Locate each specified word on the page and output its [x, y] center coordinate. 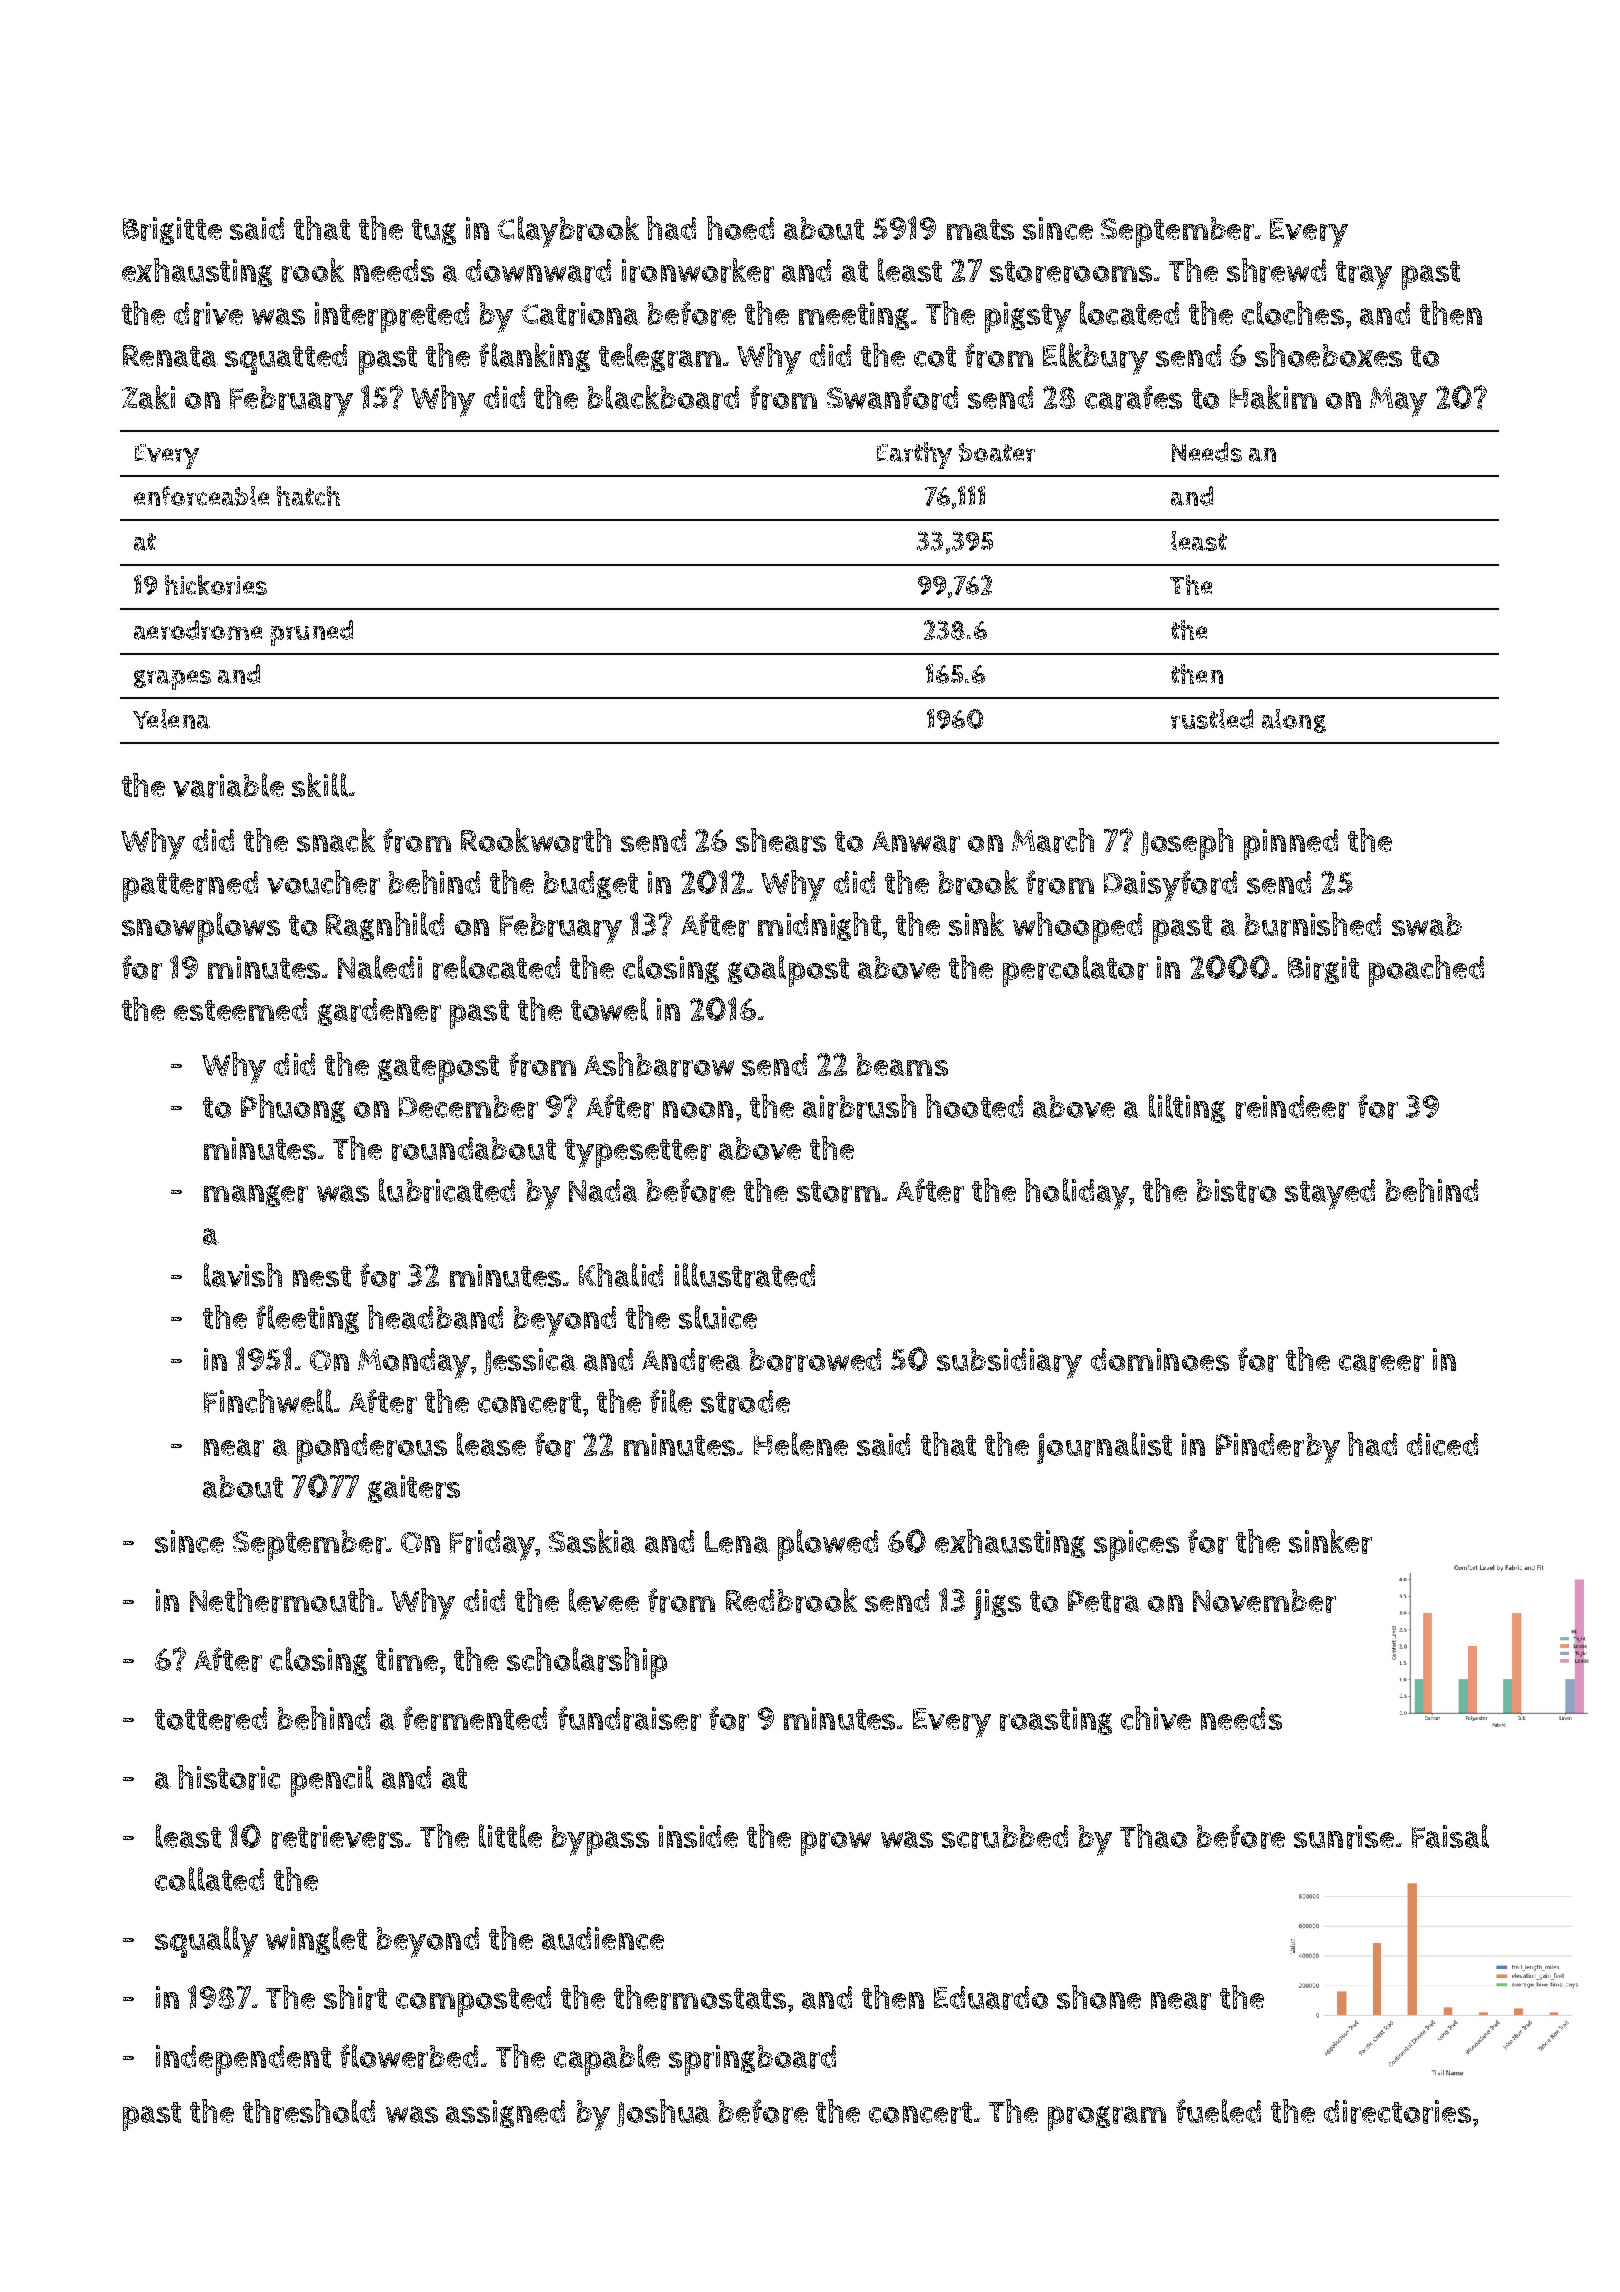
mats [980, 229]
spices [1136, 1545]
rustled [1212, 719]
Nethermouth [282, 1600]
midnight [819, 926]
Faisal [1450, 1836]
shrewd [1276, 270]
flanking [534, 357]
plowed [828, 1545]
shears [781, 840]
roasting [1056, 1721]
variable [228, 785]
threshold [309, 2111]
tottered [211, 1719]
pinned [1291, 844]
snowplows [201, 928]
